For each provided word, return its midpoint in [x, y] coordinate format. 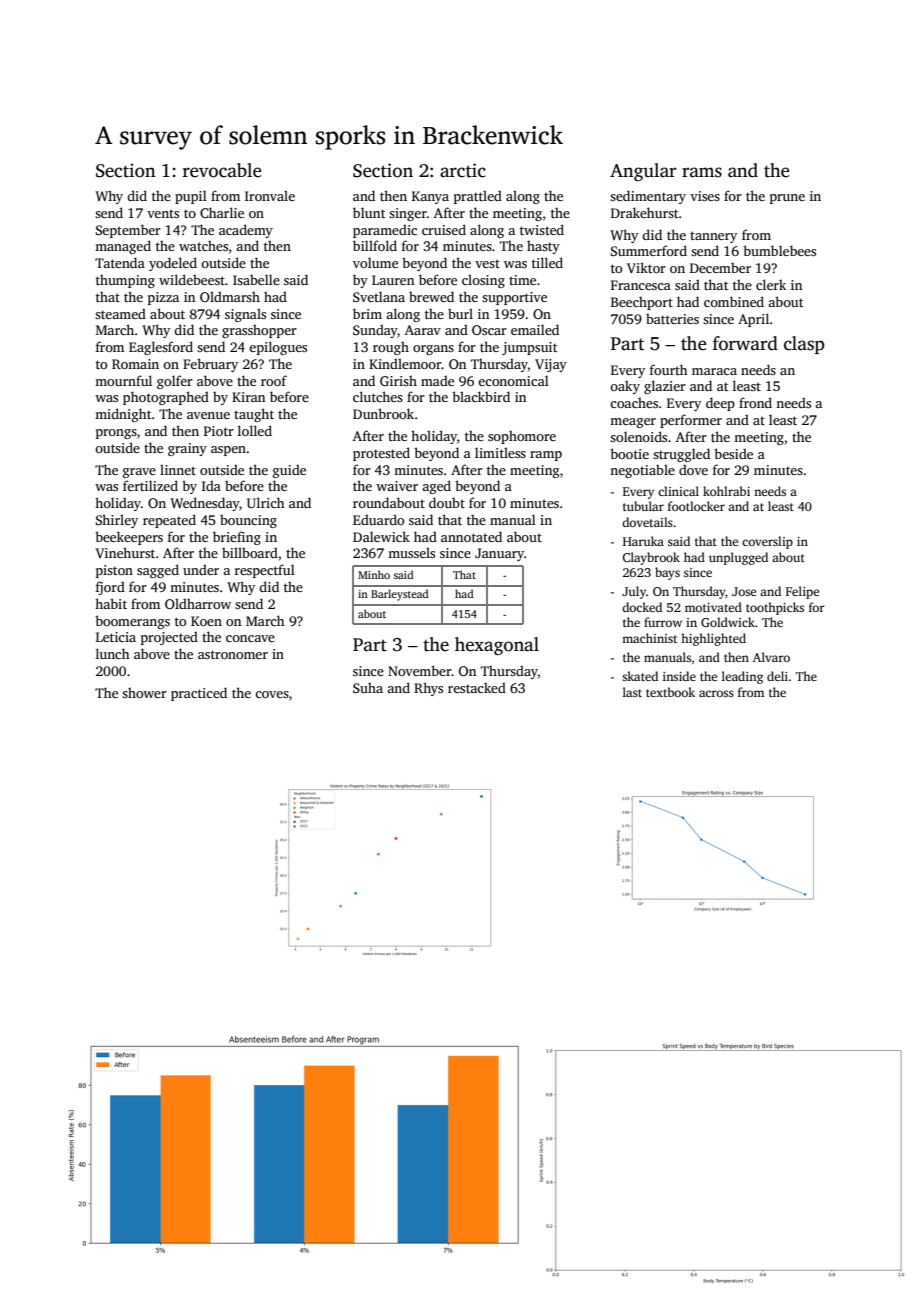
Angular [643, 172]
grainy [187, 449]
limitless [500, 452]
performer [691, 421]
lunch [113, 653]
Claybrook [651, 558]
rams [702, 172]
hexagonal [497, 646]
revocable [222, 170]
